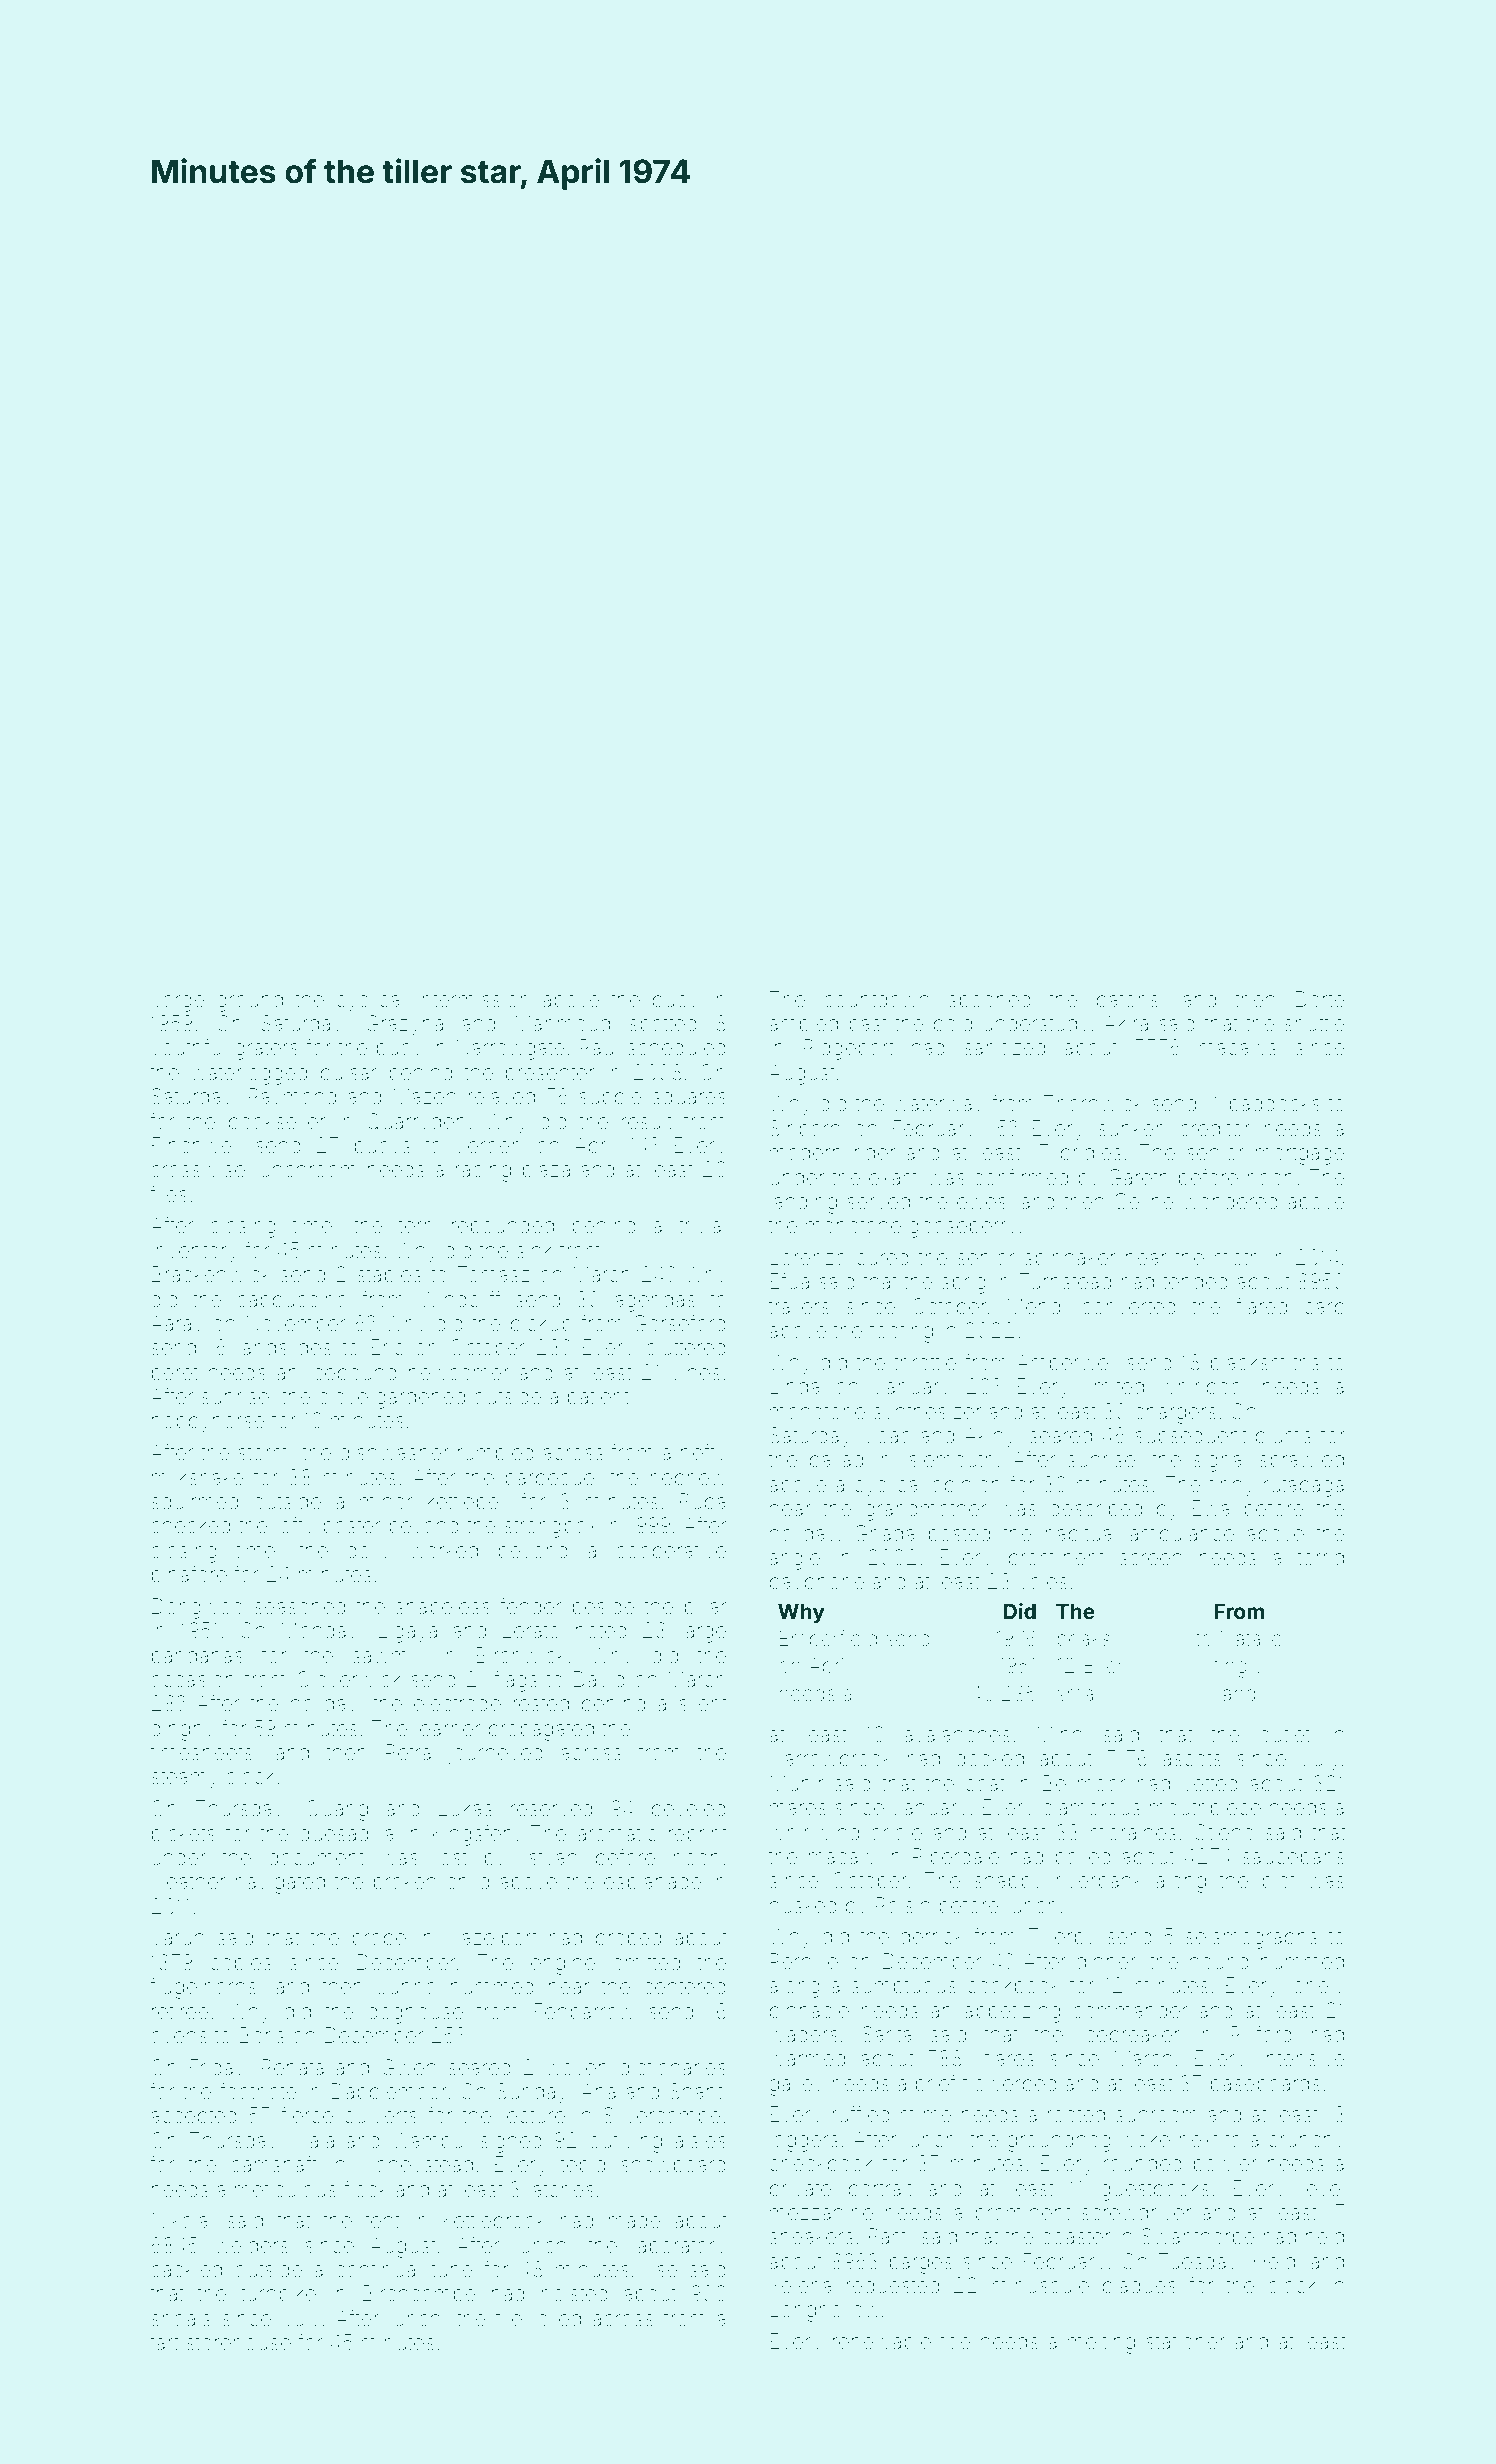  What do you see at coordinates (263, 1453) in the document?
I see `storm` at bounding box center [263, 1453].
